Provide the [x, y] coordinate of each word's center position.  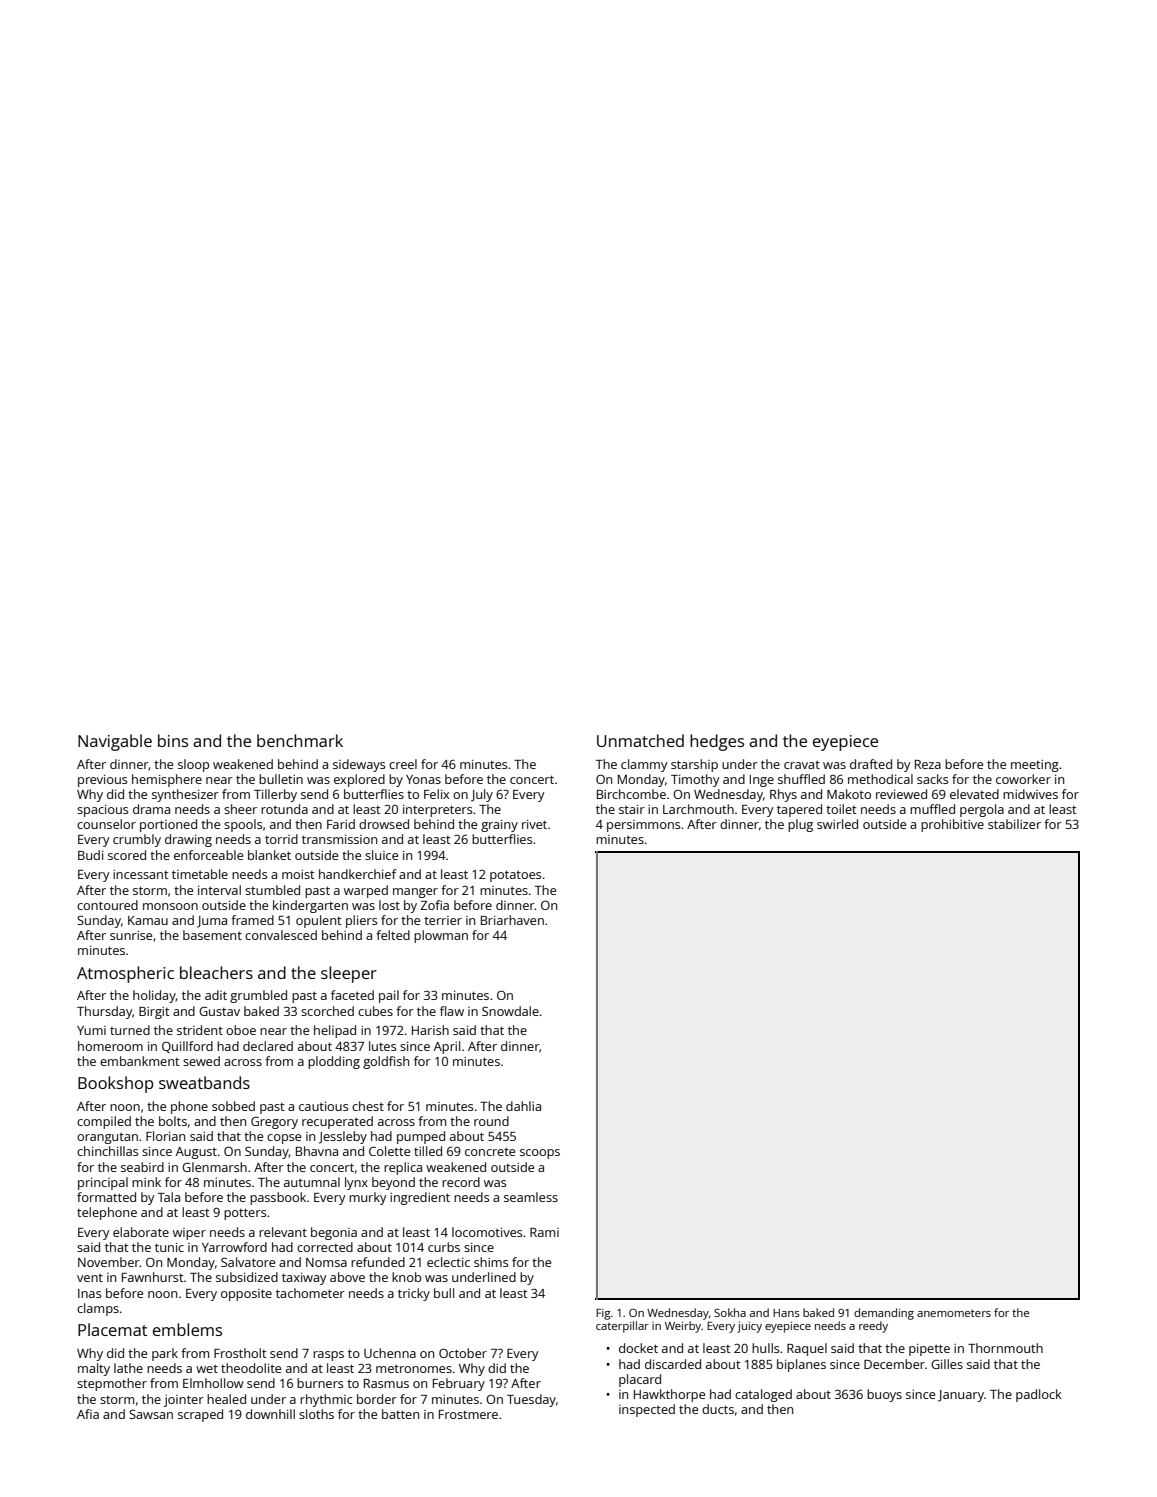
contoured [107, 905]
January [961, 1396]
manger [415, 893]
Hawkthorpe [669, 1395]
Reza [928, 764]
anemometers [954, 1313]
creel [403, 764]
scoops [540, 1154]
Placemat [112, 1329]
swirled [837, 824]
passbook [278, 1198]
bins [173, 740]
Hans [786, 1313]
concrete [490, 1151]
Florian [165, 1136]
